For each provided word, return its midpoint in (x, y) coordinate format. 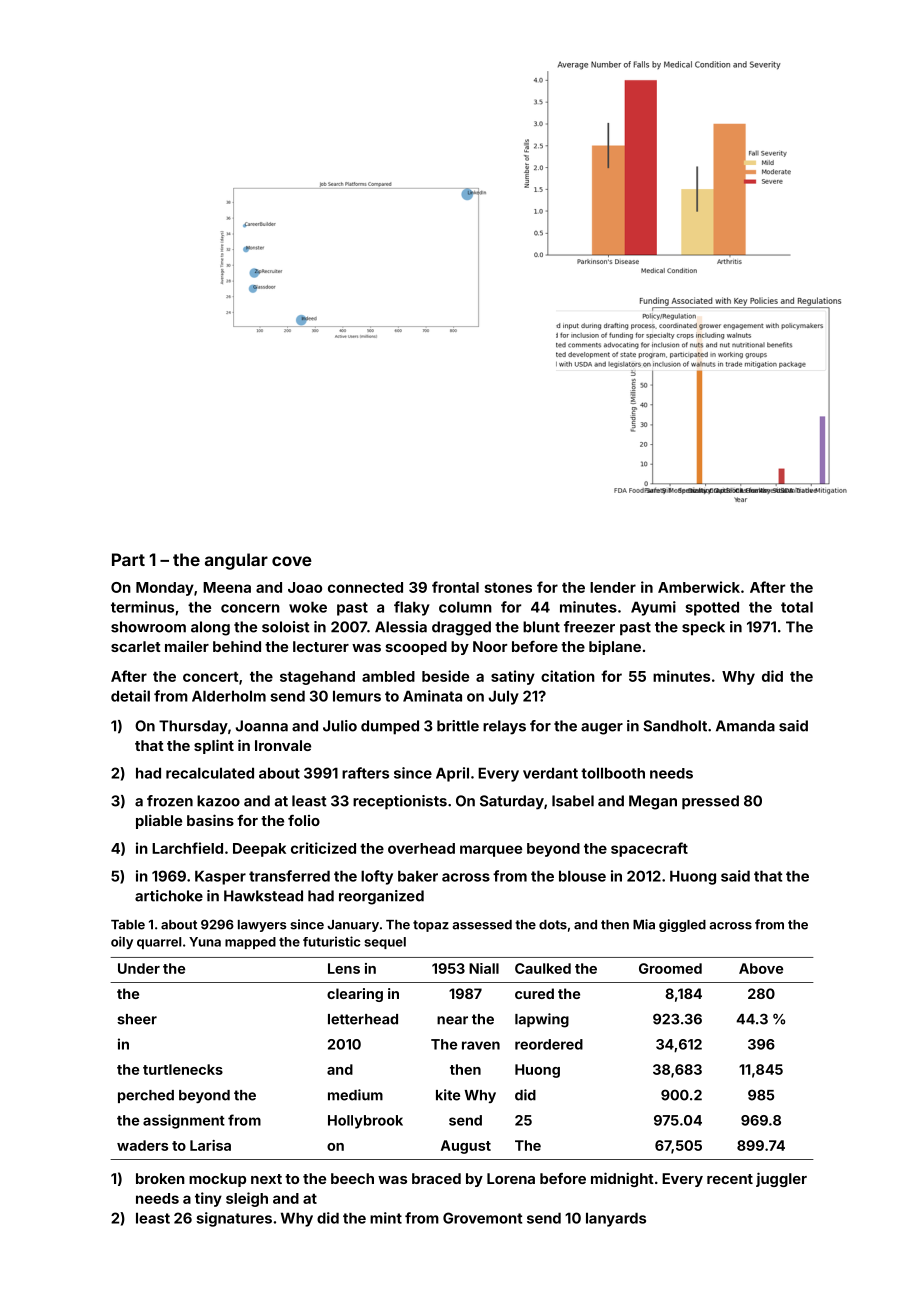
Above (761, 968)
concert (210, 677)
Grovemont (482, 1218)
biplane (615, 647)
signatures (234, 1219)
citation (568, 676)
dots (553, 925)
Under (139, 968)
